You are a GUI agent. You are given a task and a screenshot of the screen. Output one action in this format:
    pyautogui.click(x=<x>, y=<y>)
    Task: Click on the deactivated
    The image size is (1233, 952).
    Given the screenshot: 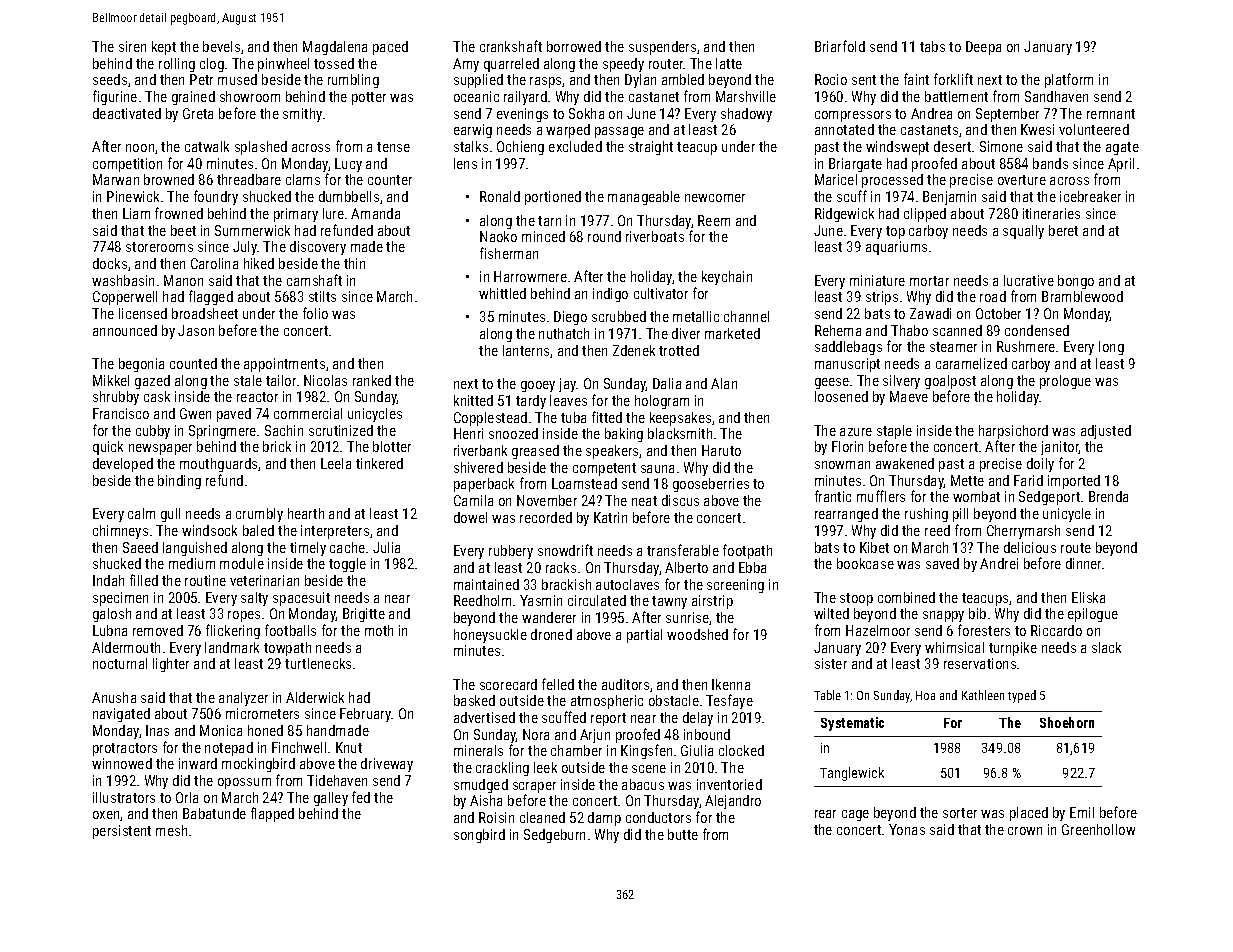 What is the action you would take?
    pyautogui.click(x=127, y=113)
